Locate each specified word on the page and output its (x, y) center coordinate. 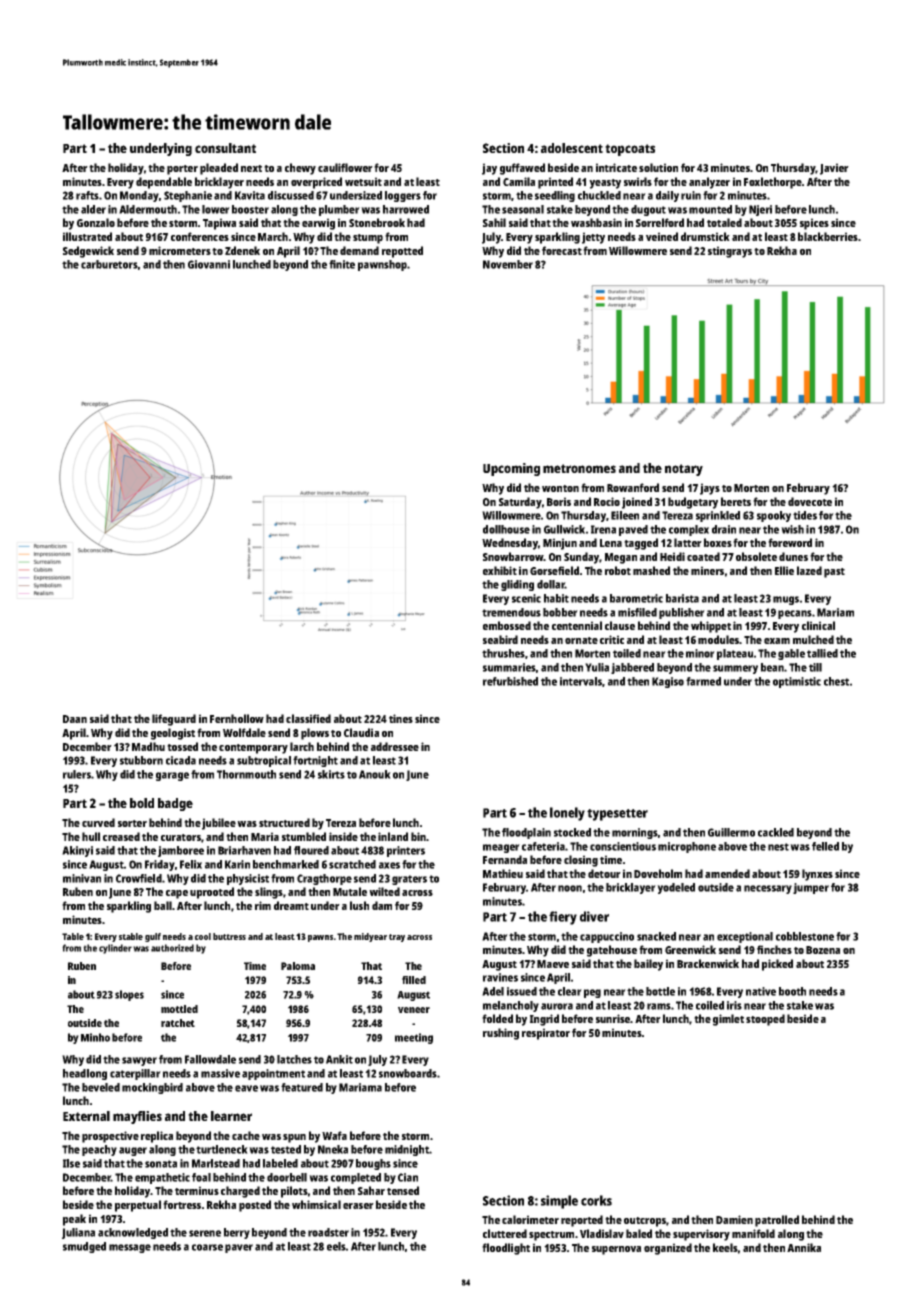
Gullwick (564, 529)
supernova (616, 1250)
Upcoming (511, 469)
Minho (95, 1037)
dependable (164, 183)
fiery (563, 918)
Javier (834, 169)
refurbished (510, 681)
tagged (641, 544)
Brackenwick (708, 963)
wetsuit (363, 181)
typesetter (617, 815)
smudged (84, 1247)
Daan (75, 719)
